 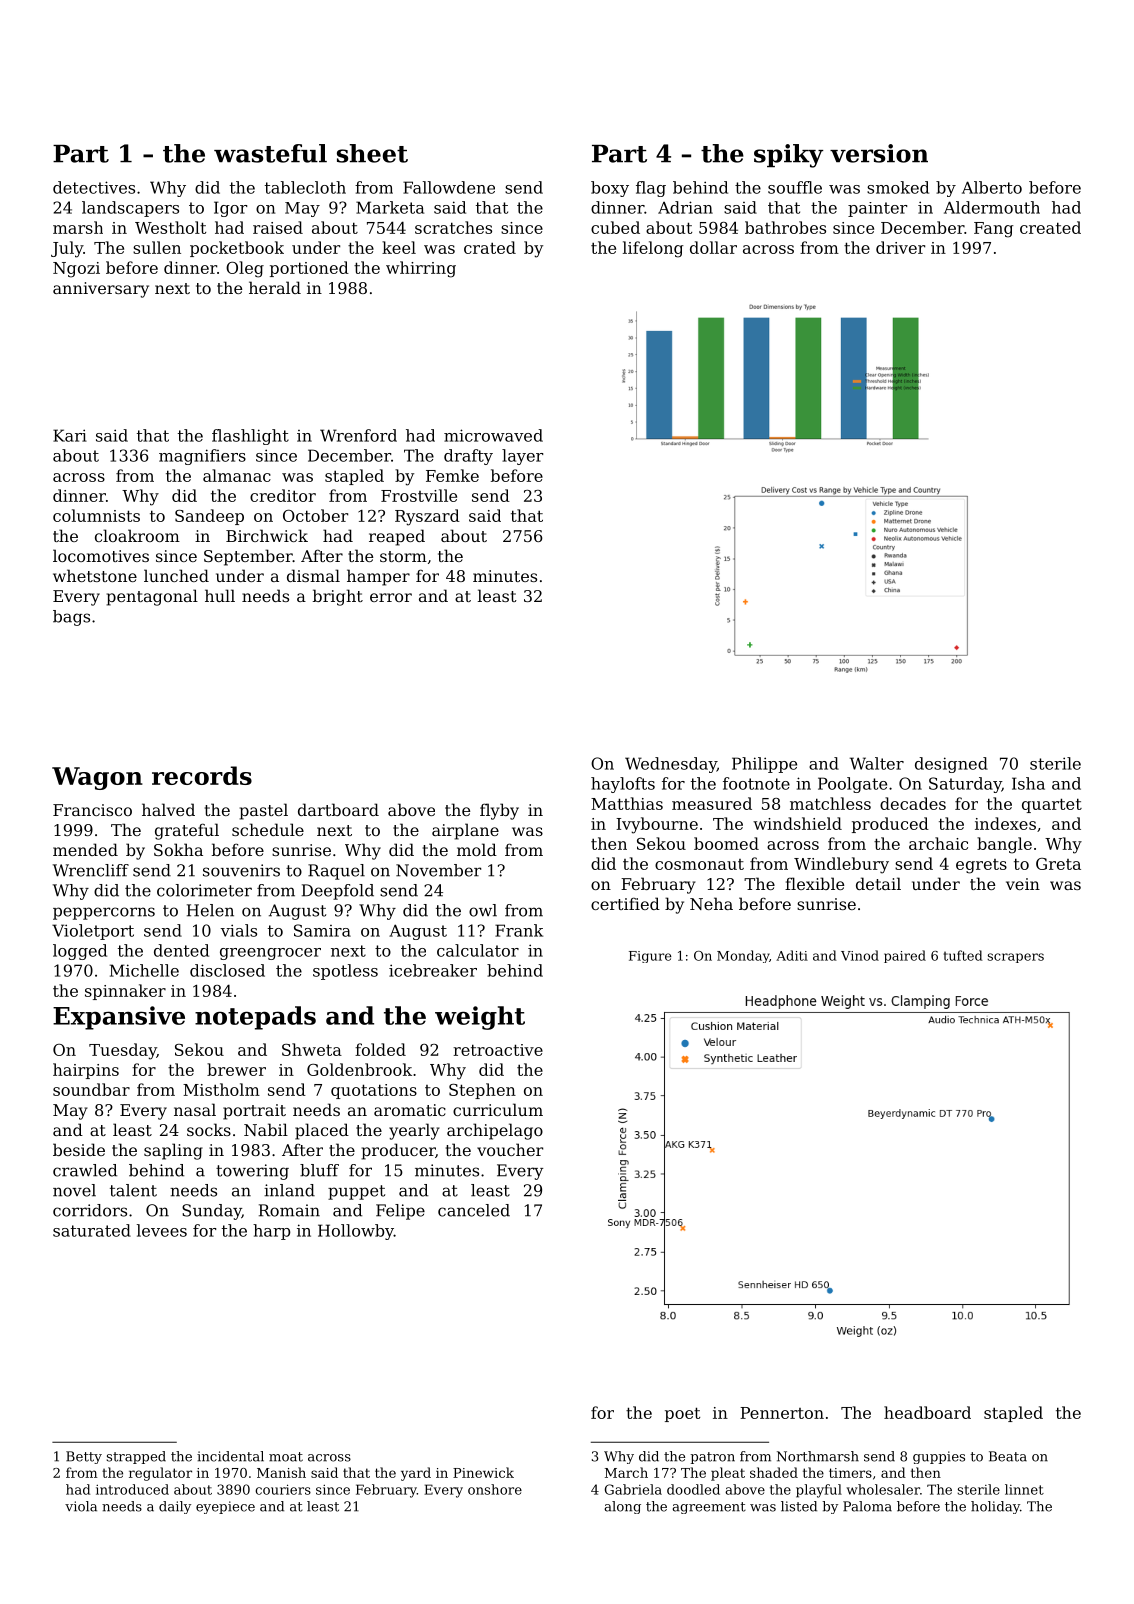 What do you see at coordinates (225, 1507) in the screenshot?
I see `eyepiece` at bounding box center [225, 1507].
